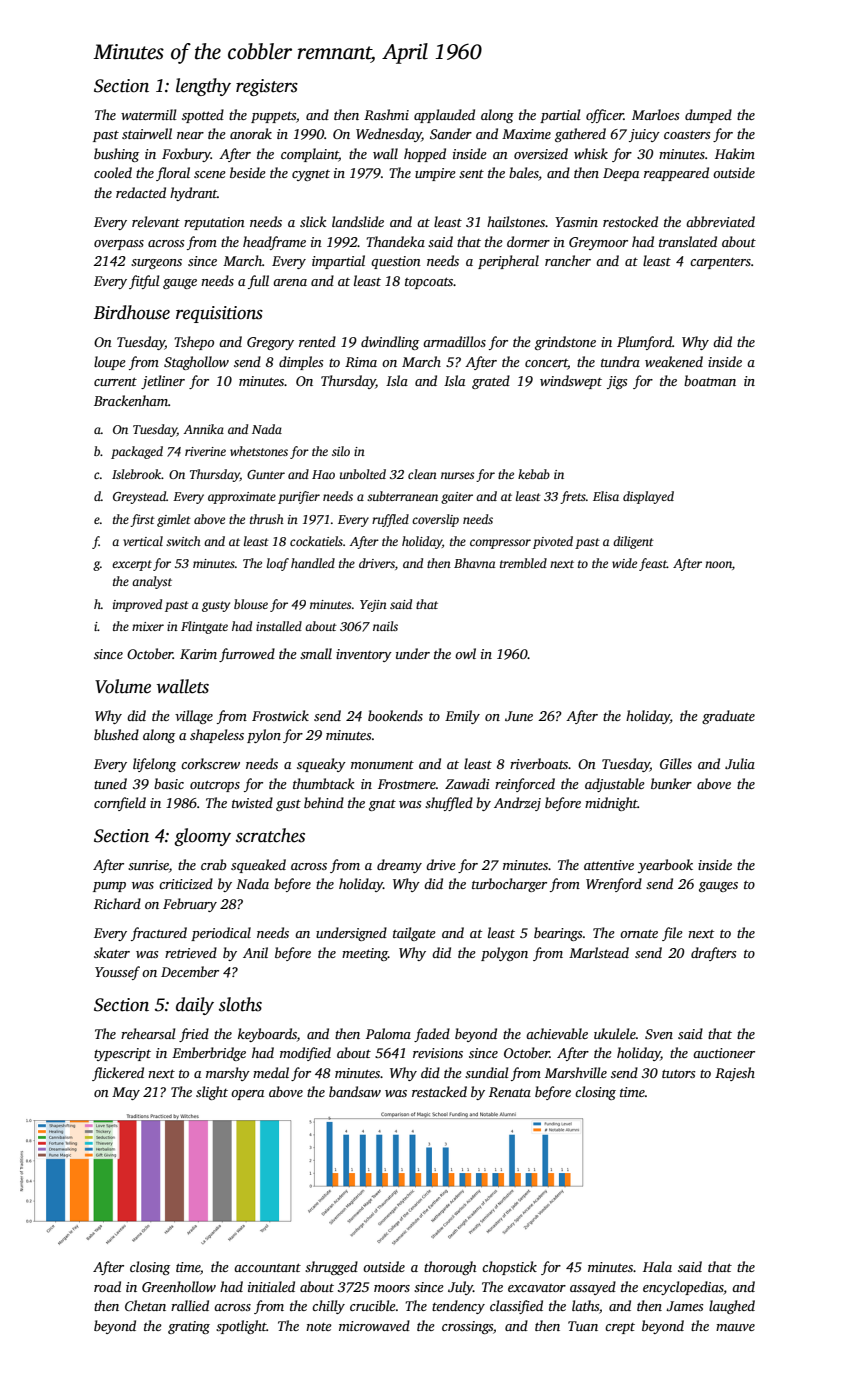  Describe the element at coordinates (710, 380) in the image. I see `boatman` at that location.
